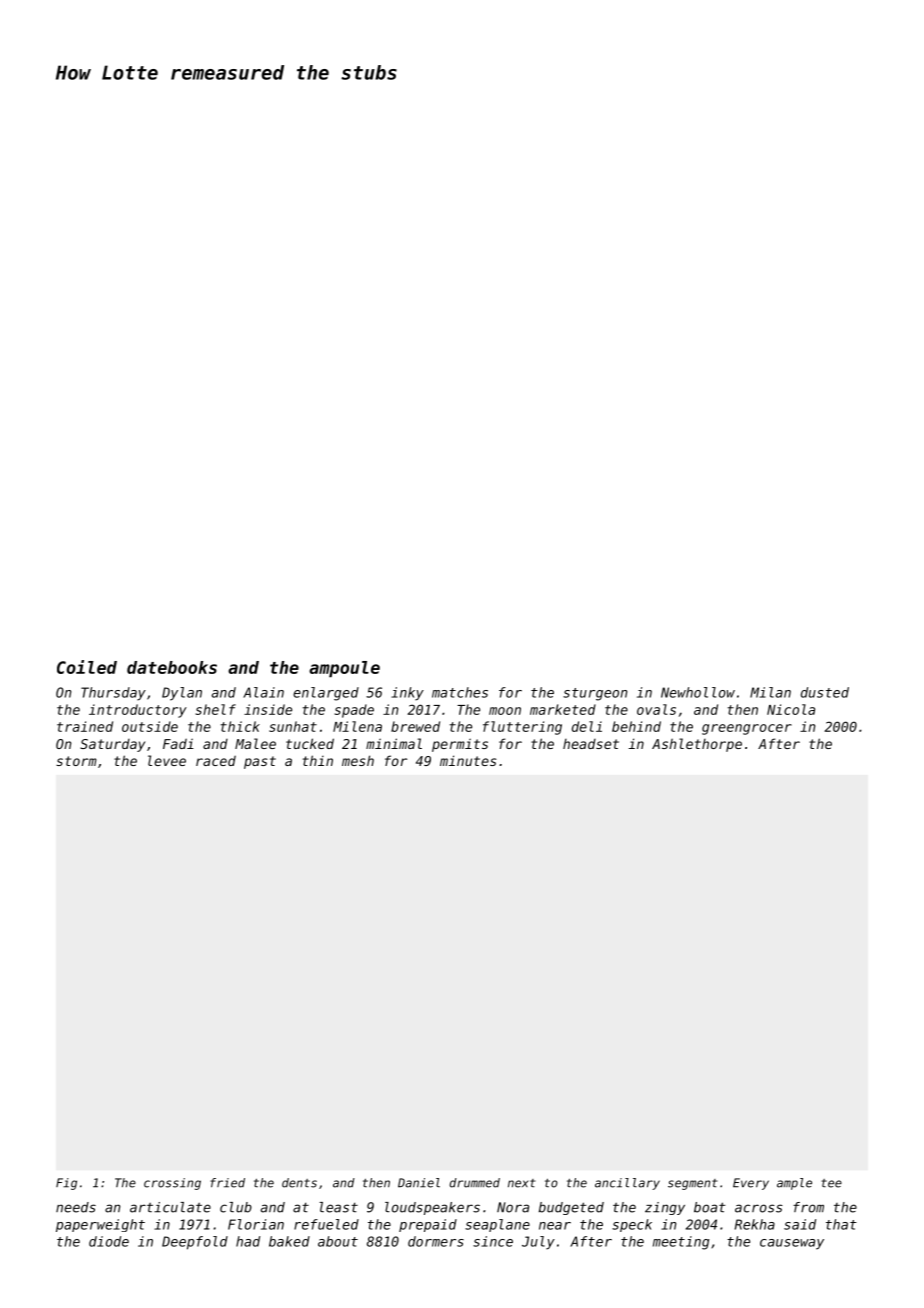 This screenshot has height=1308, width=924. What do you see at coordinates (692, 1184) in the screenshot?
I see `segment` at bounding box center [692, 1184].
